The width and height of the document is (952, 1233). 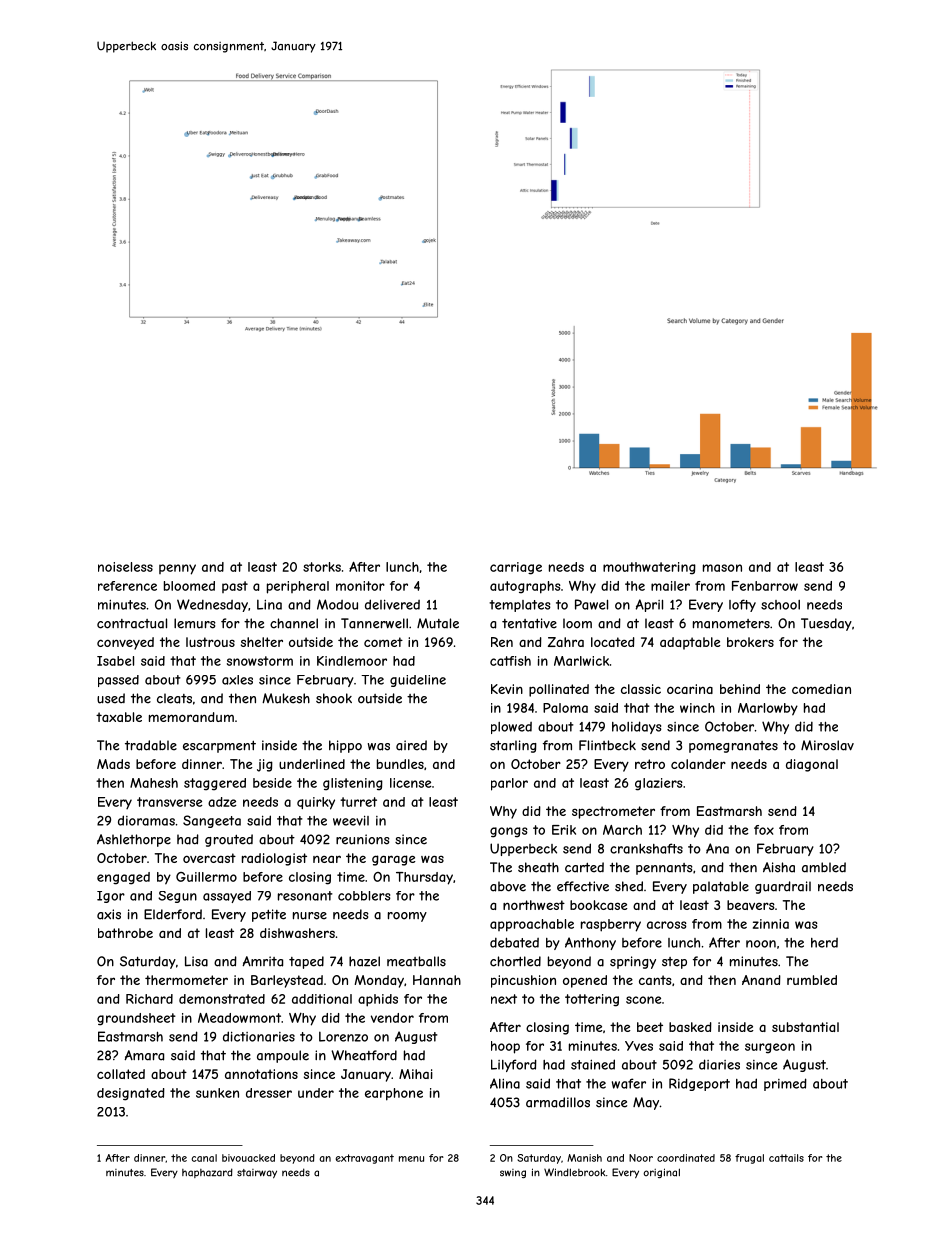 I want to click on school, so click(x=780, y=605).
